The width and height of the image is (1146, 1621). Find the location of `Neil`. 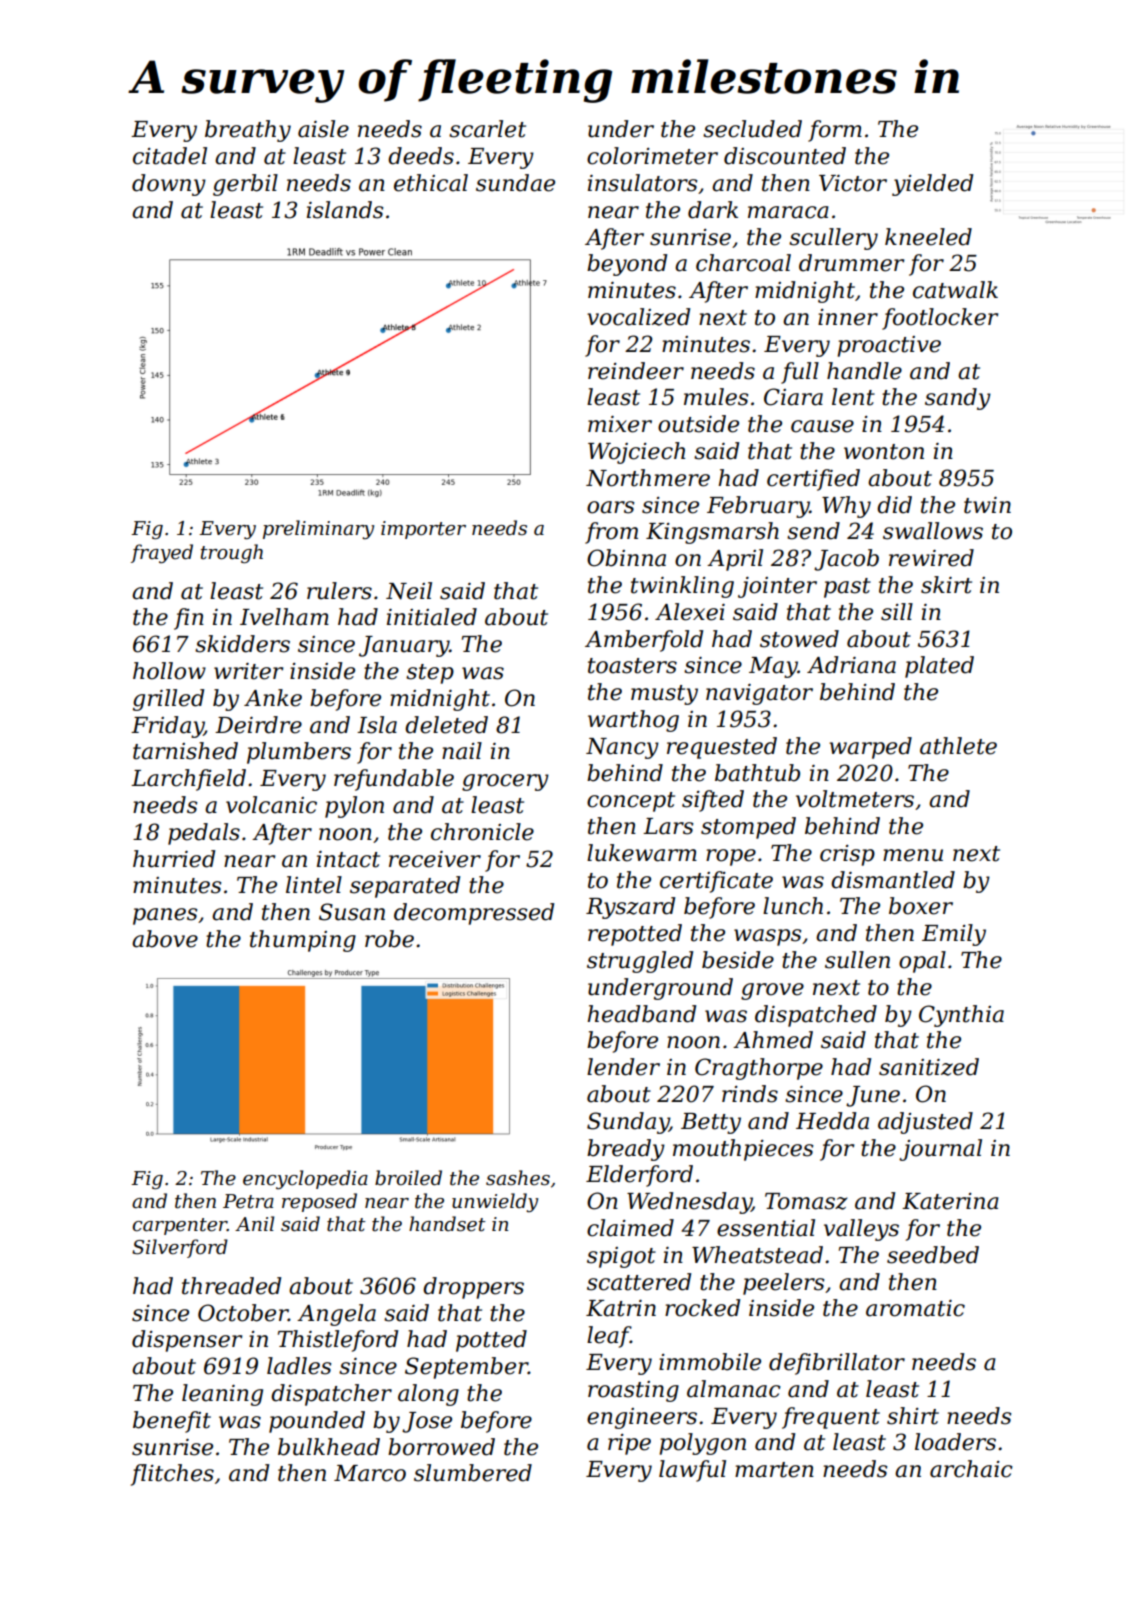

Neil is located at coordinates (409, 591).
